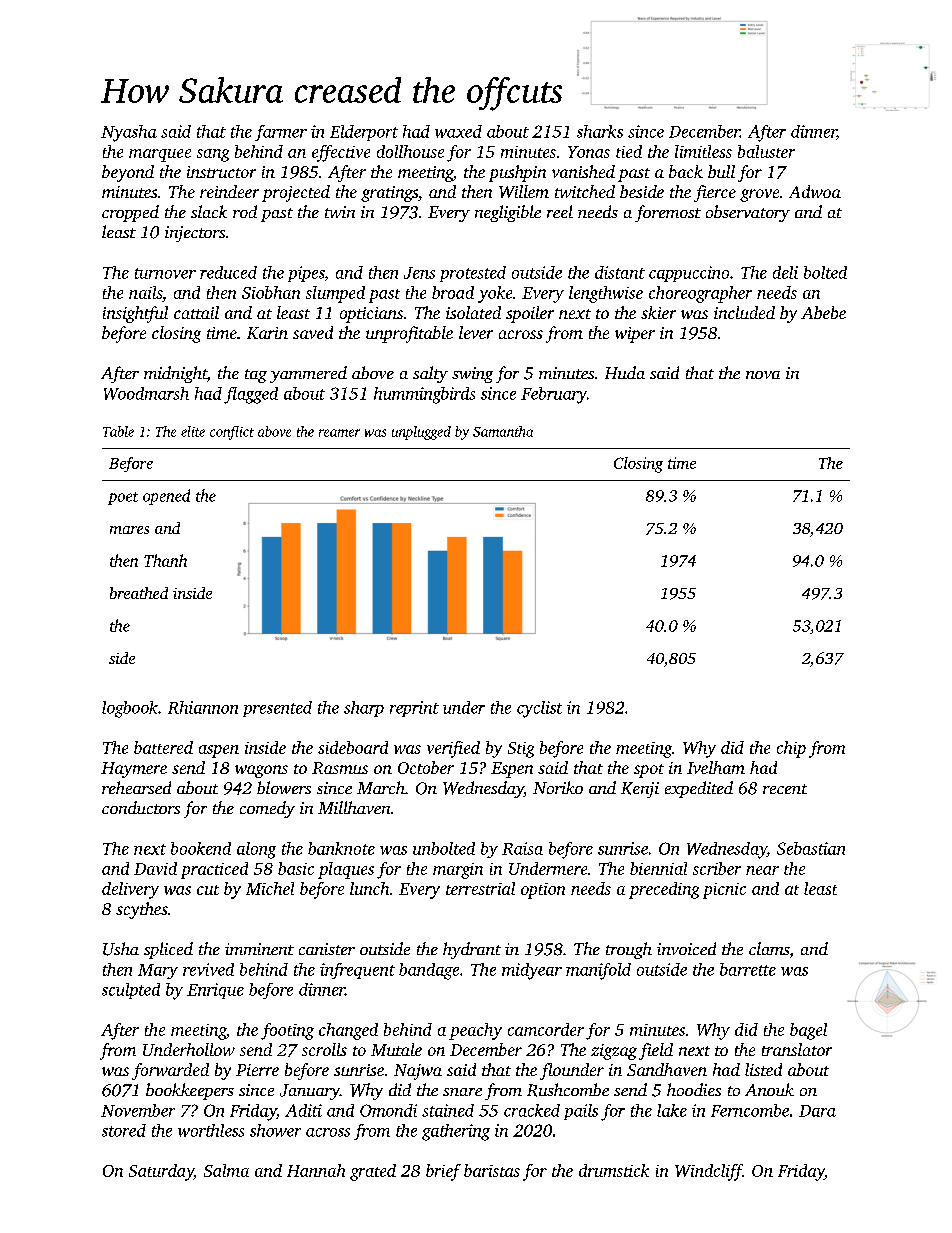 The image size is (952, 1233). What do you see at coordinates (256, 850) in the page?
I see `along` at bounding box center [256, 850].
